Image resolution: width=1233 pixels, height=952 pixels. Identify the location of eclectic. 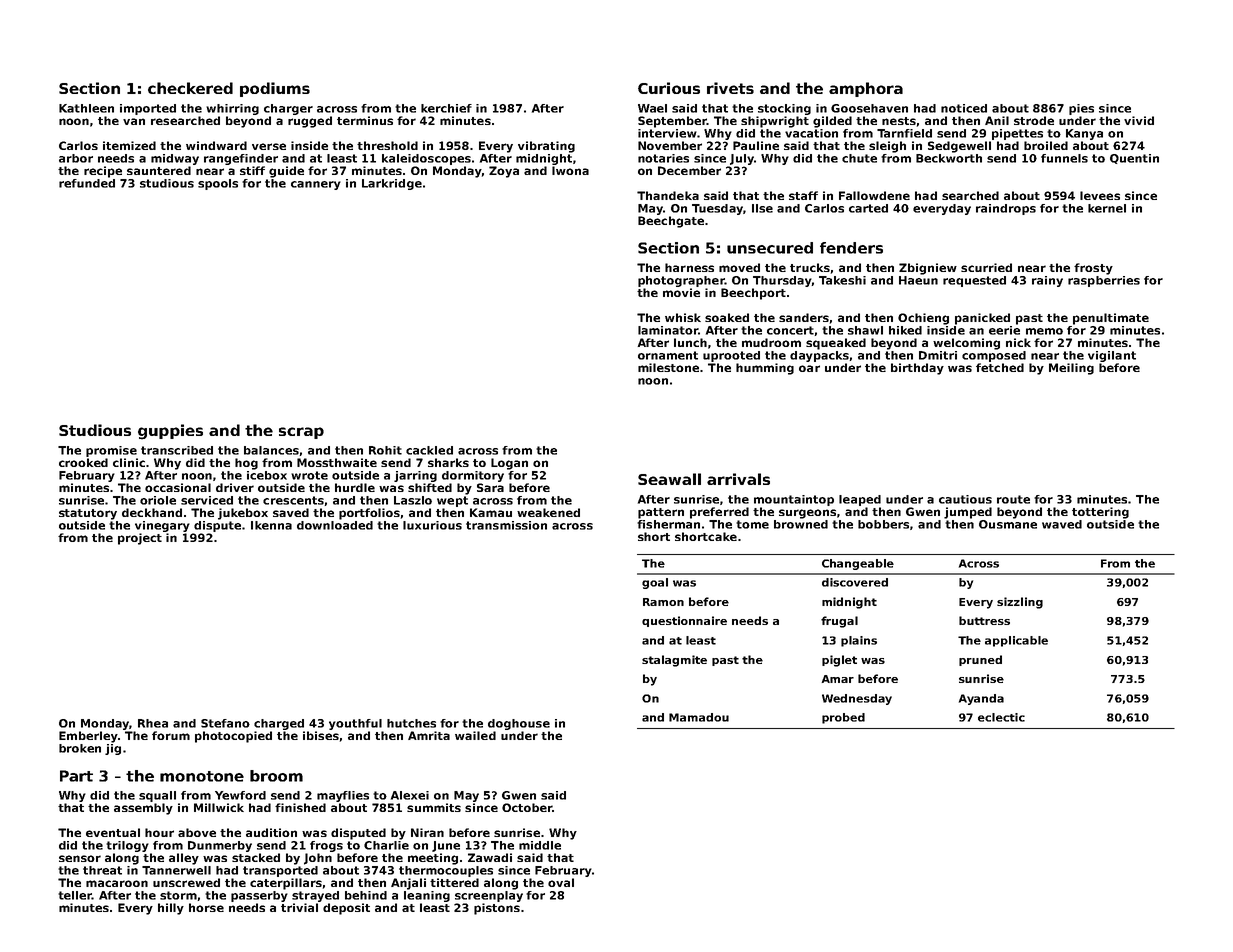
(1001, 717).
